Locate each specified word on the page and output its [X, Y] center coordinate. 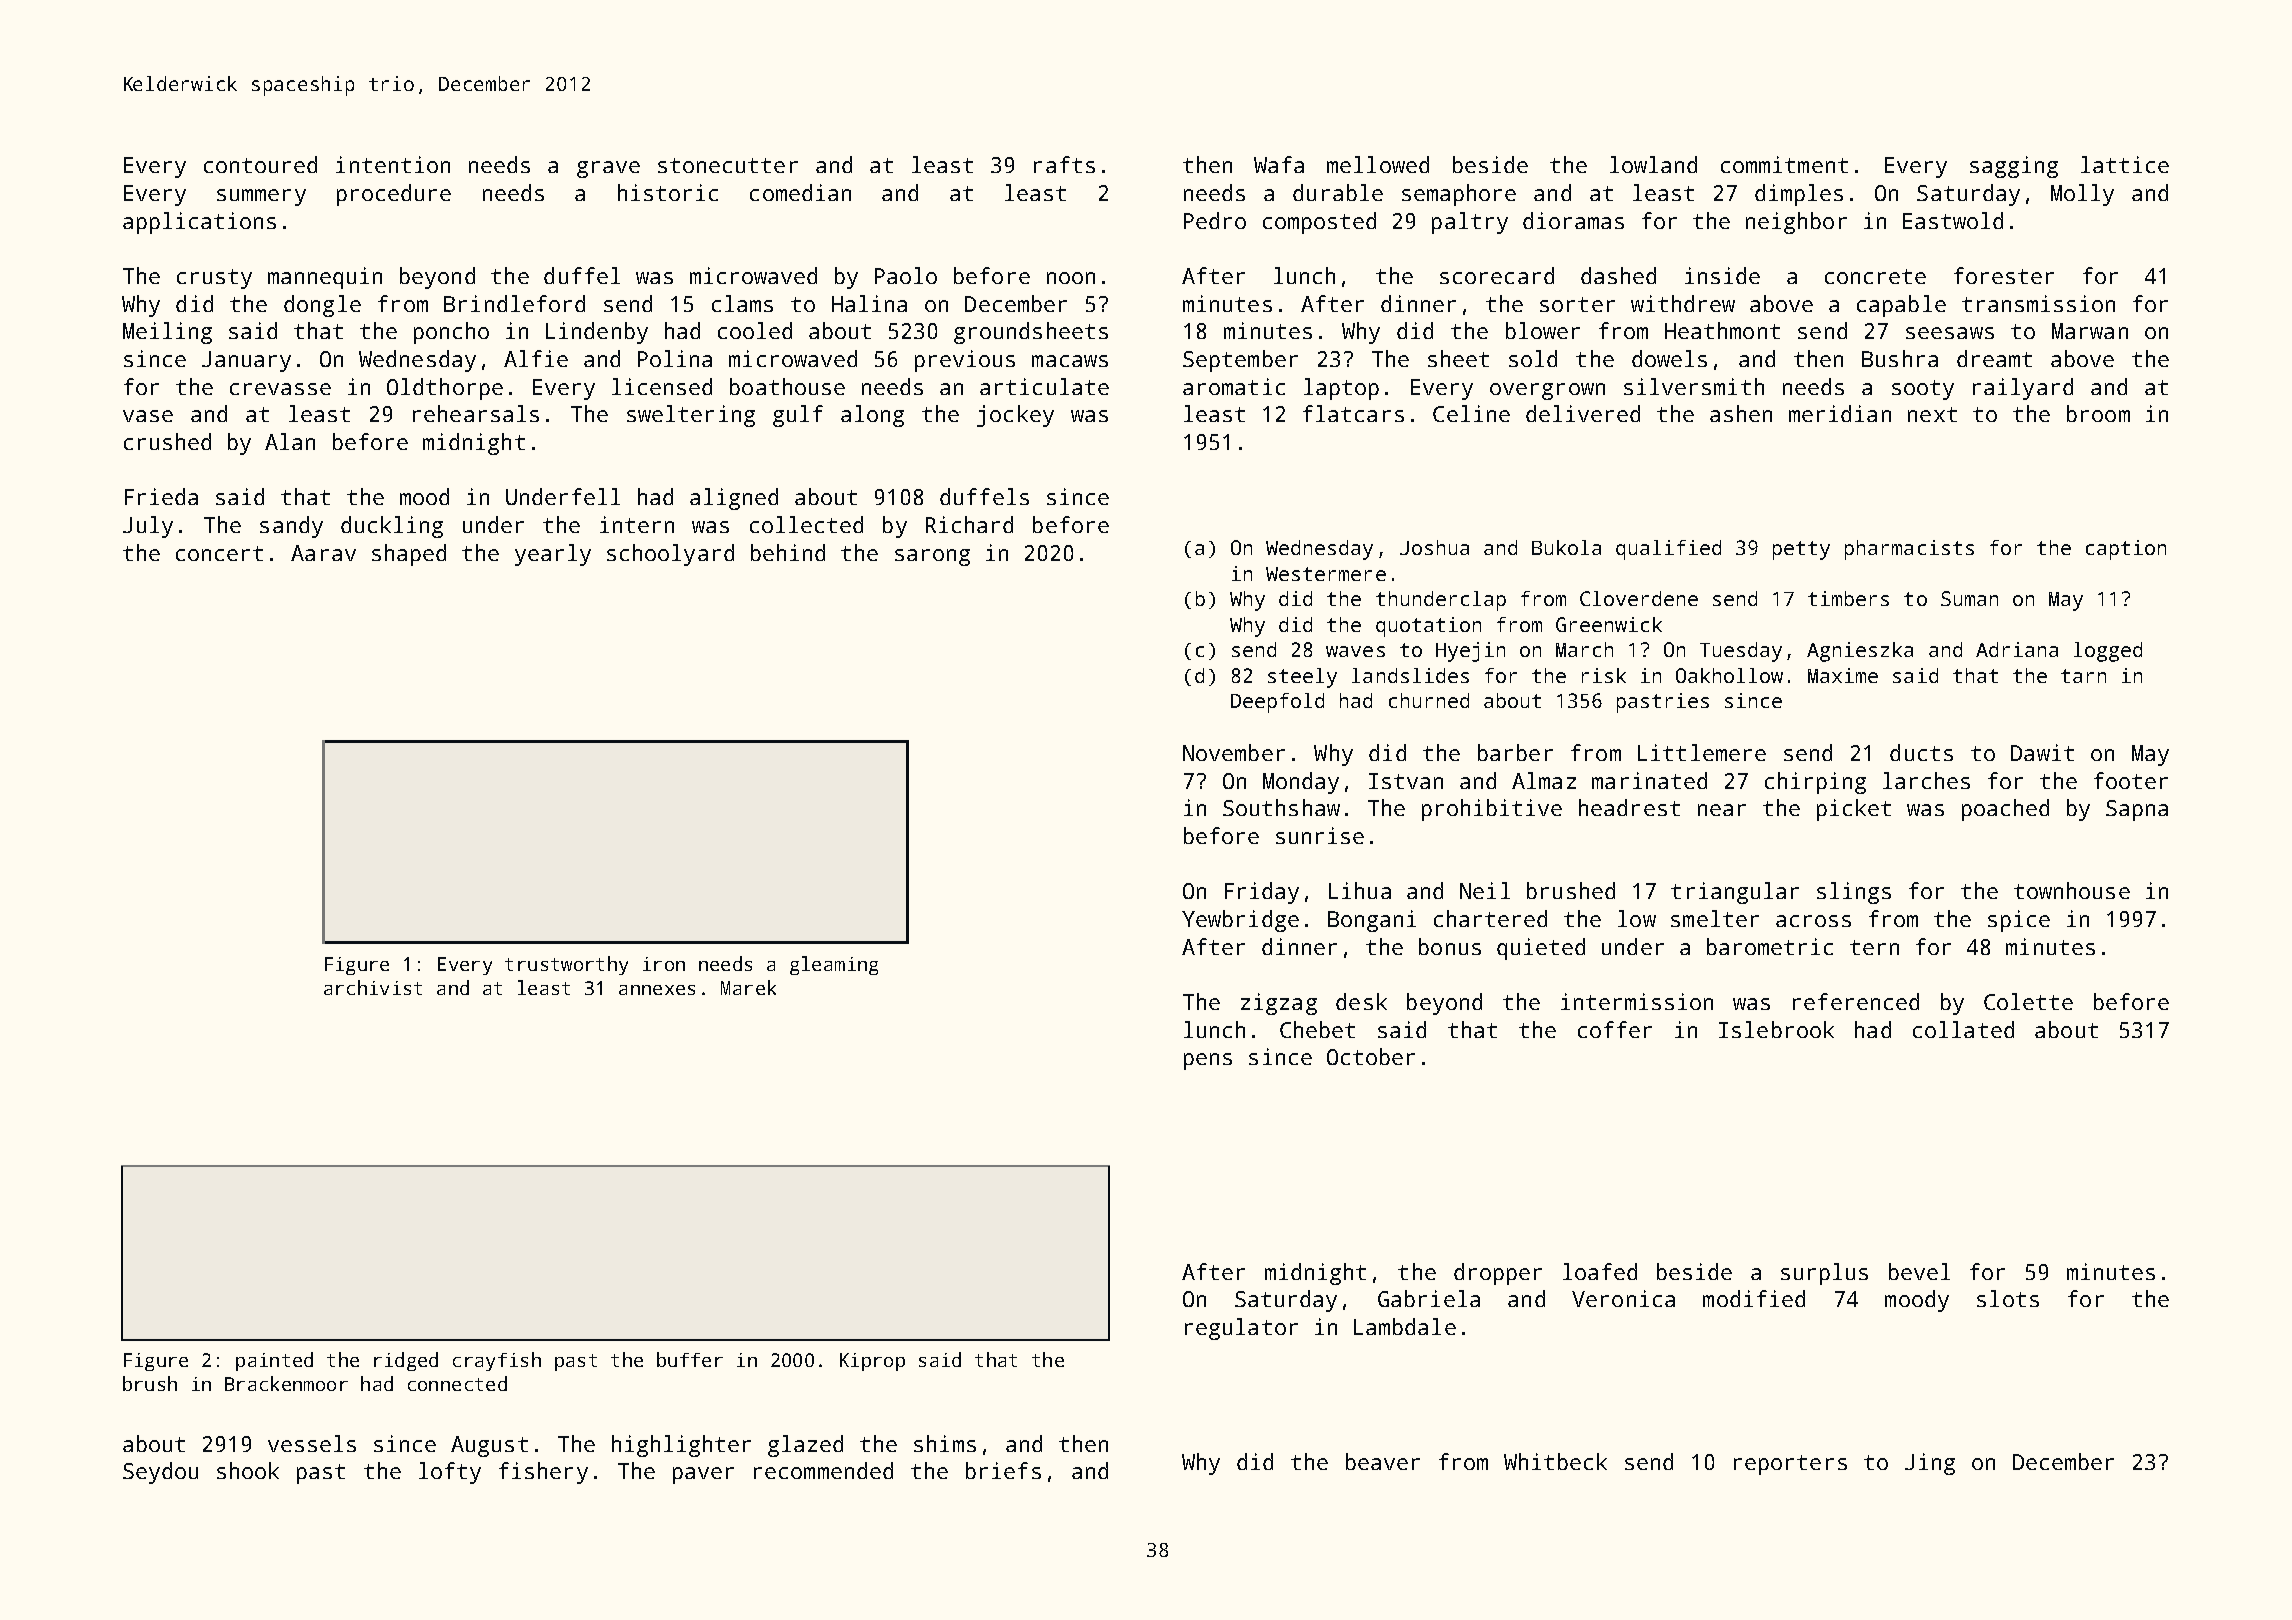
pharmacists [1909, 550]
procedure [394, 195]
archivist [373, 987]
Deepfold [1277, 703]
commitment [1784, 164]
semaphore [1459, 195]
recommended [823, 1470]
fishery [543, 1473]
